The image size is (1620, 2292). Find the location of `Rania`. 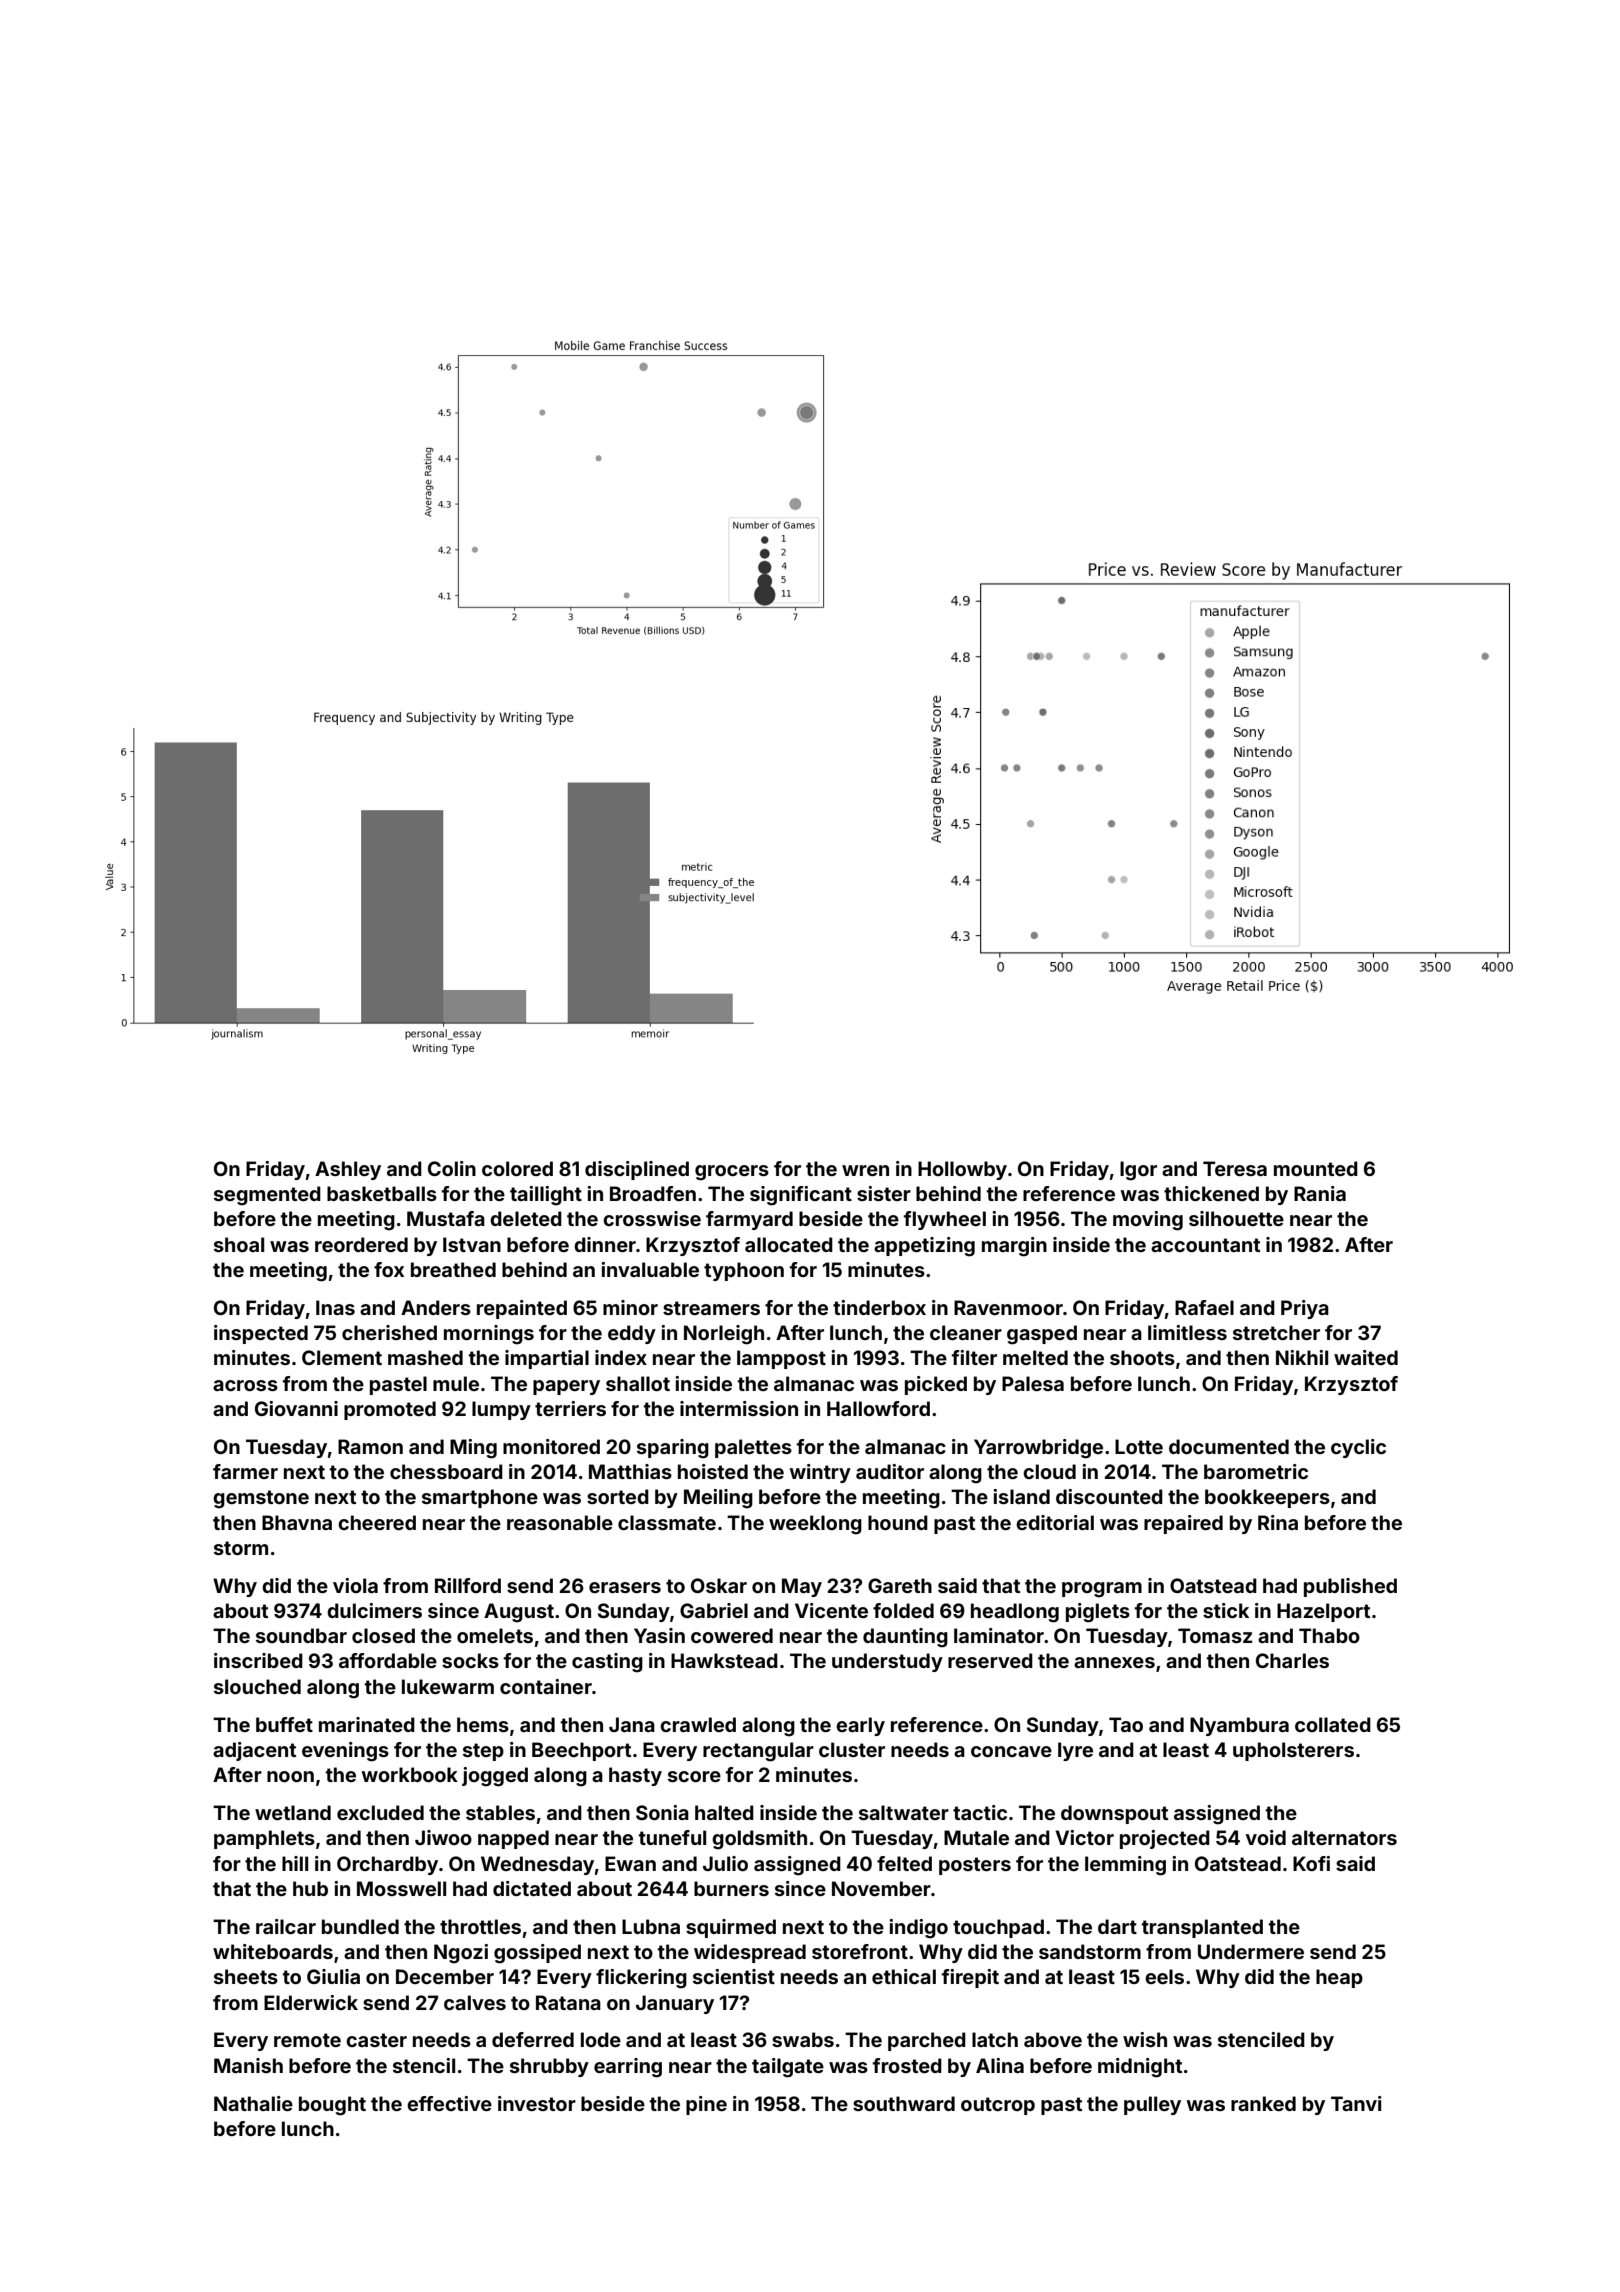

Rania is located at coordinates (1320, 1193).
